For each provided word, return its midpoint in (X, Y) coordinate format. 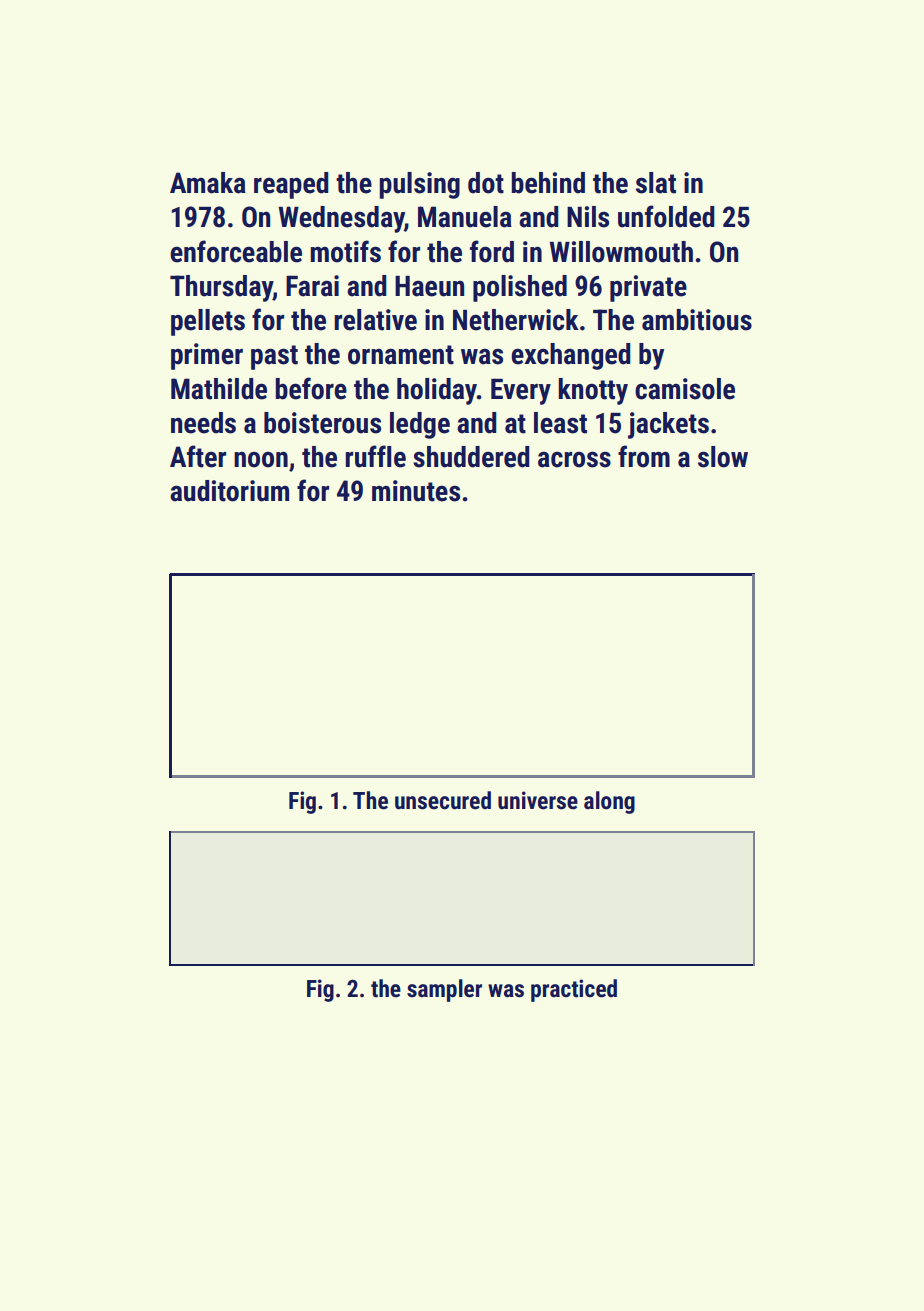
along (609, 802)
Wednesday (342, 219)
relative (376, 320)
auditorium (229, 491)
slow (723, 457)
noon (261, 460)
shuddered (471, 457)
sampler (444, 990)
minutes (416, 491)
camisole (685, 389)
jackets (668, 425)
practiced (574, 990)
